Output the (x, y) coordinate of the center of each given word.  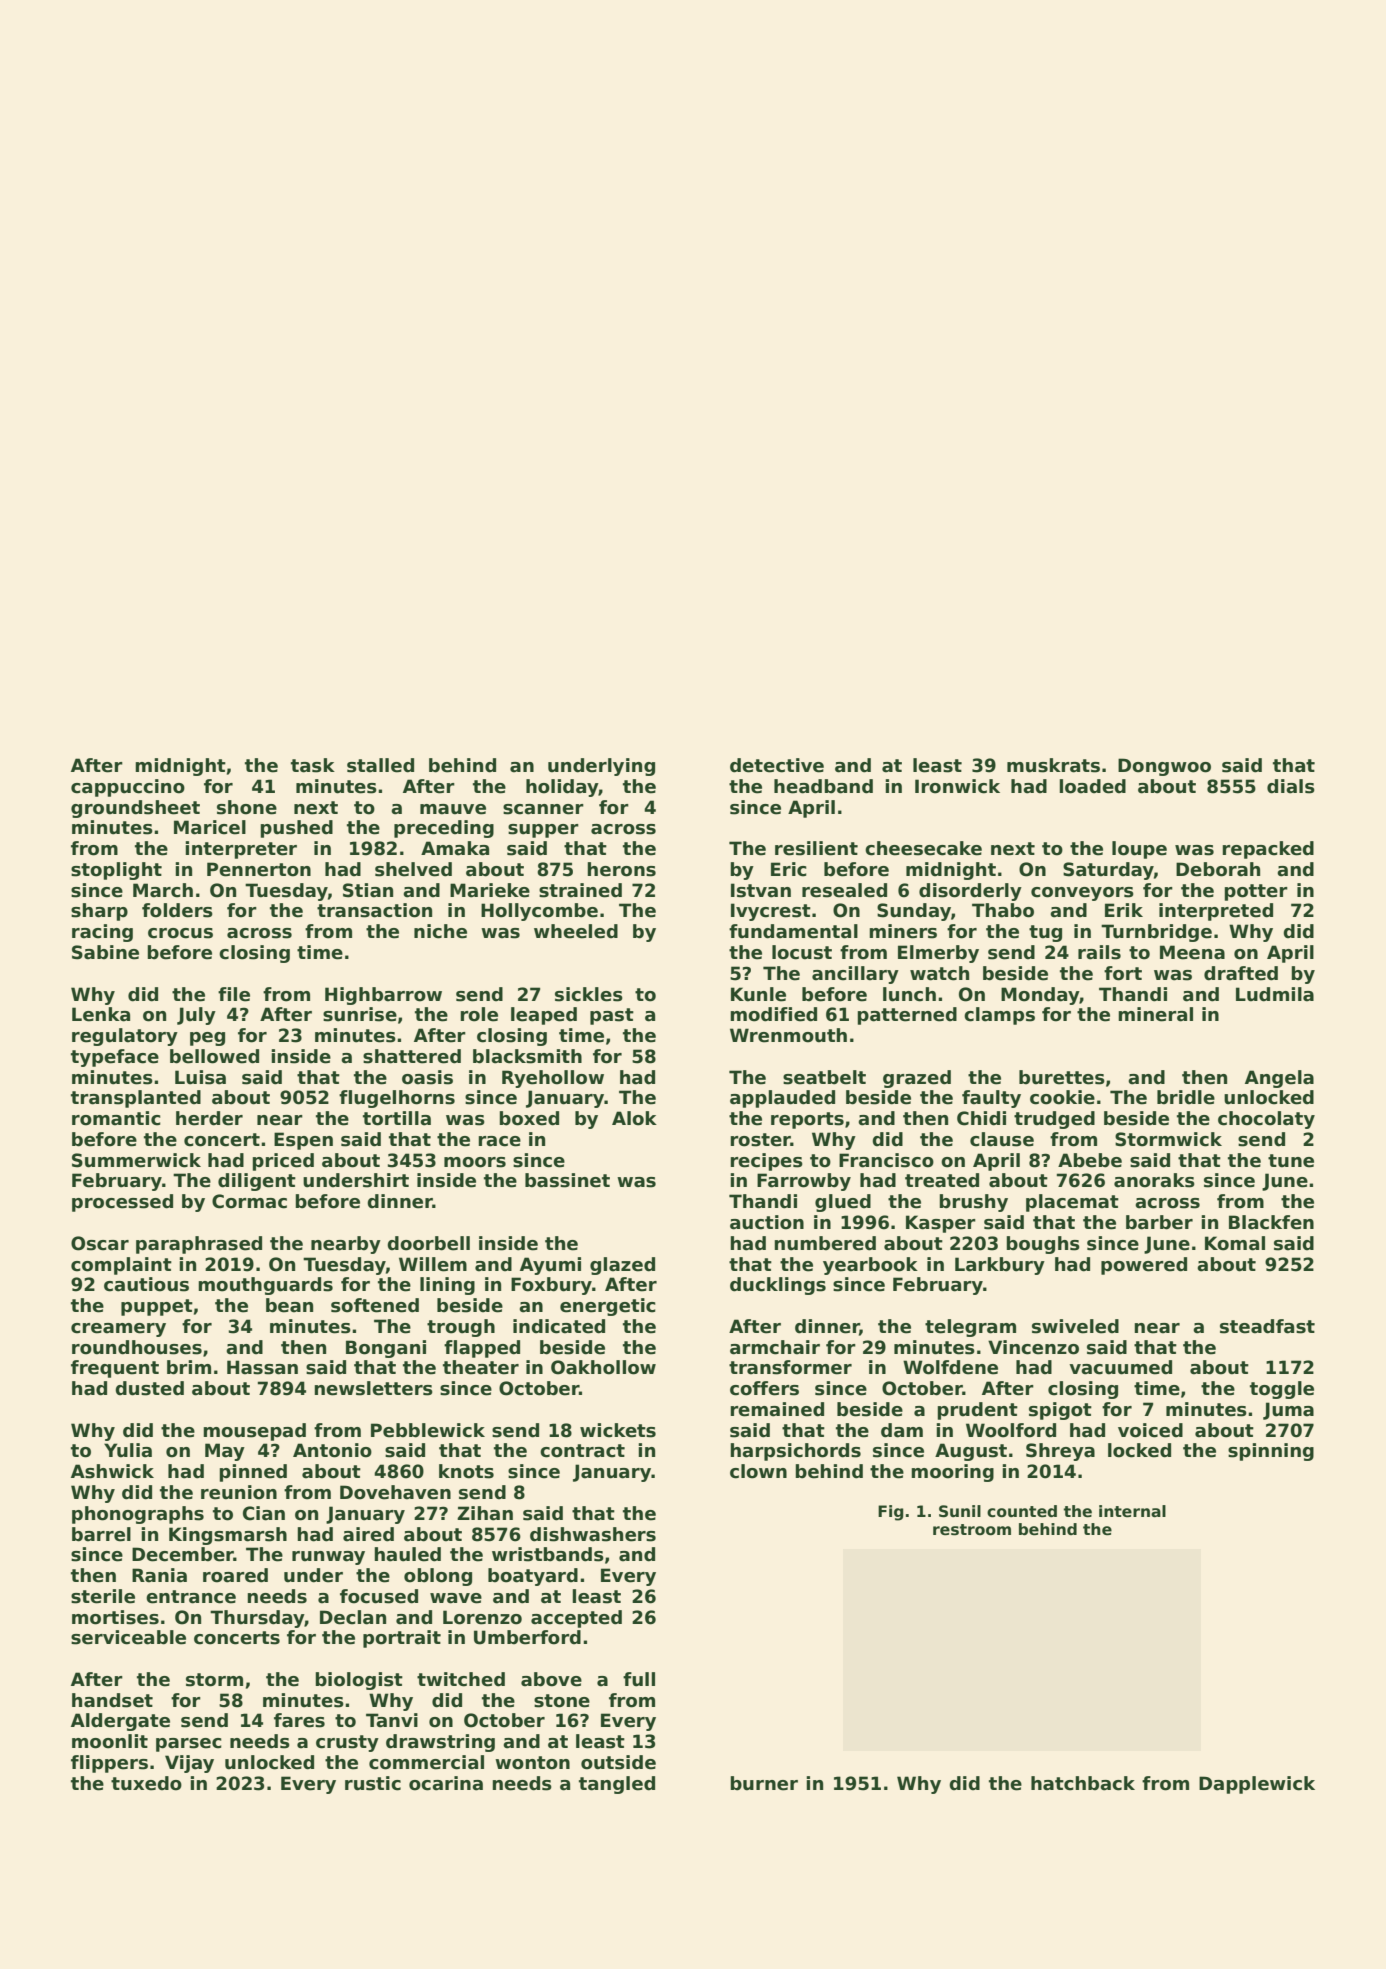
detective (777, 765)
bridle (1186, 1097)
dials (1291, 786)
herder (209, 1118)
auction (767, 1222)
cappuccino (128, 788)
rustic (373, 1783)
